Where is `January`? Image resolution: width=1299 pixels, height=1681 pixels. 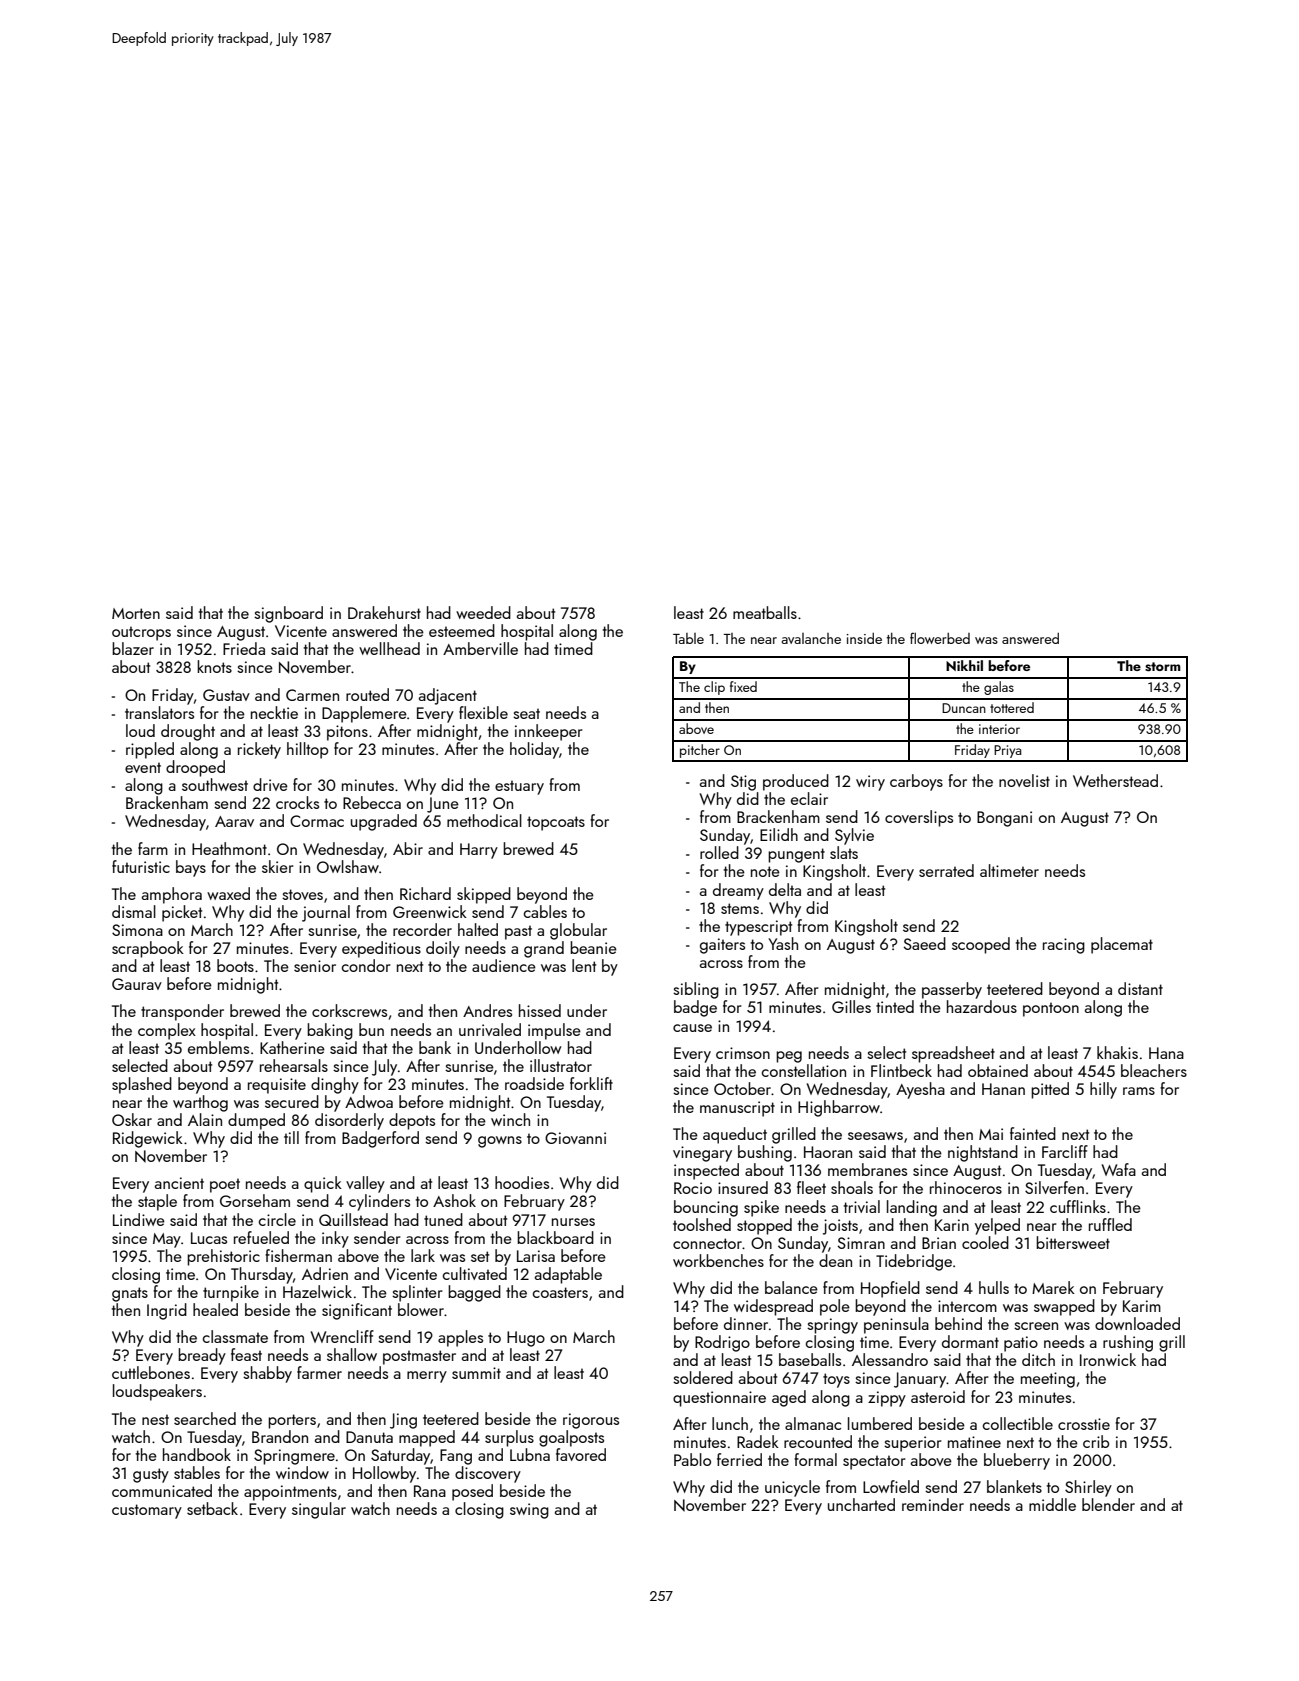
January is located at coordinates (920, 1380).
